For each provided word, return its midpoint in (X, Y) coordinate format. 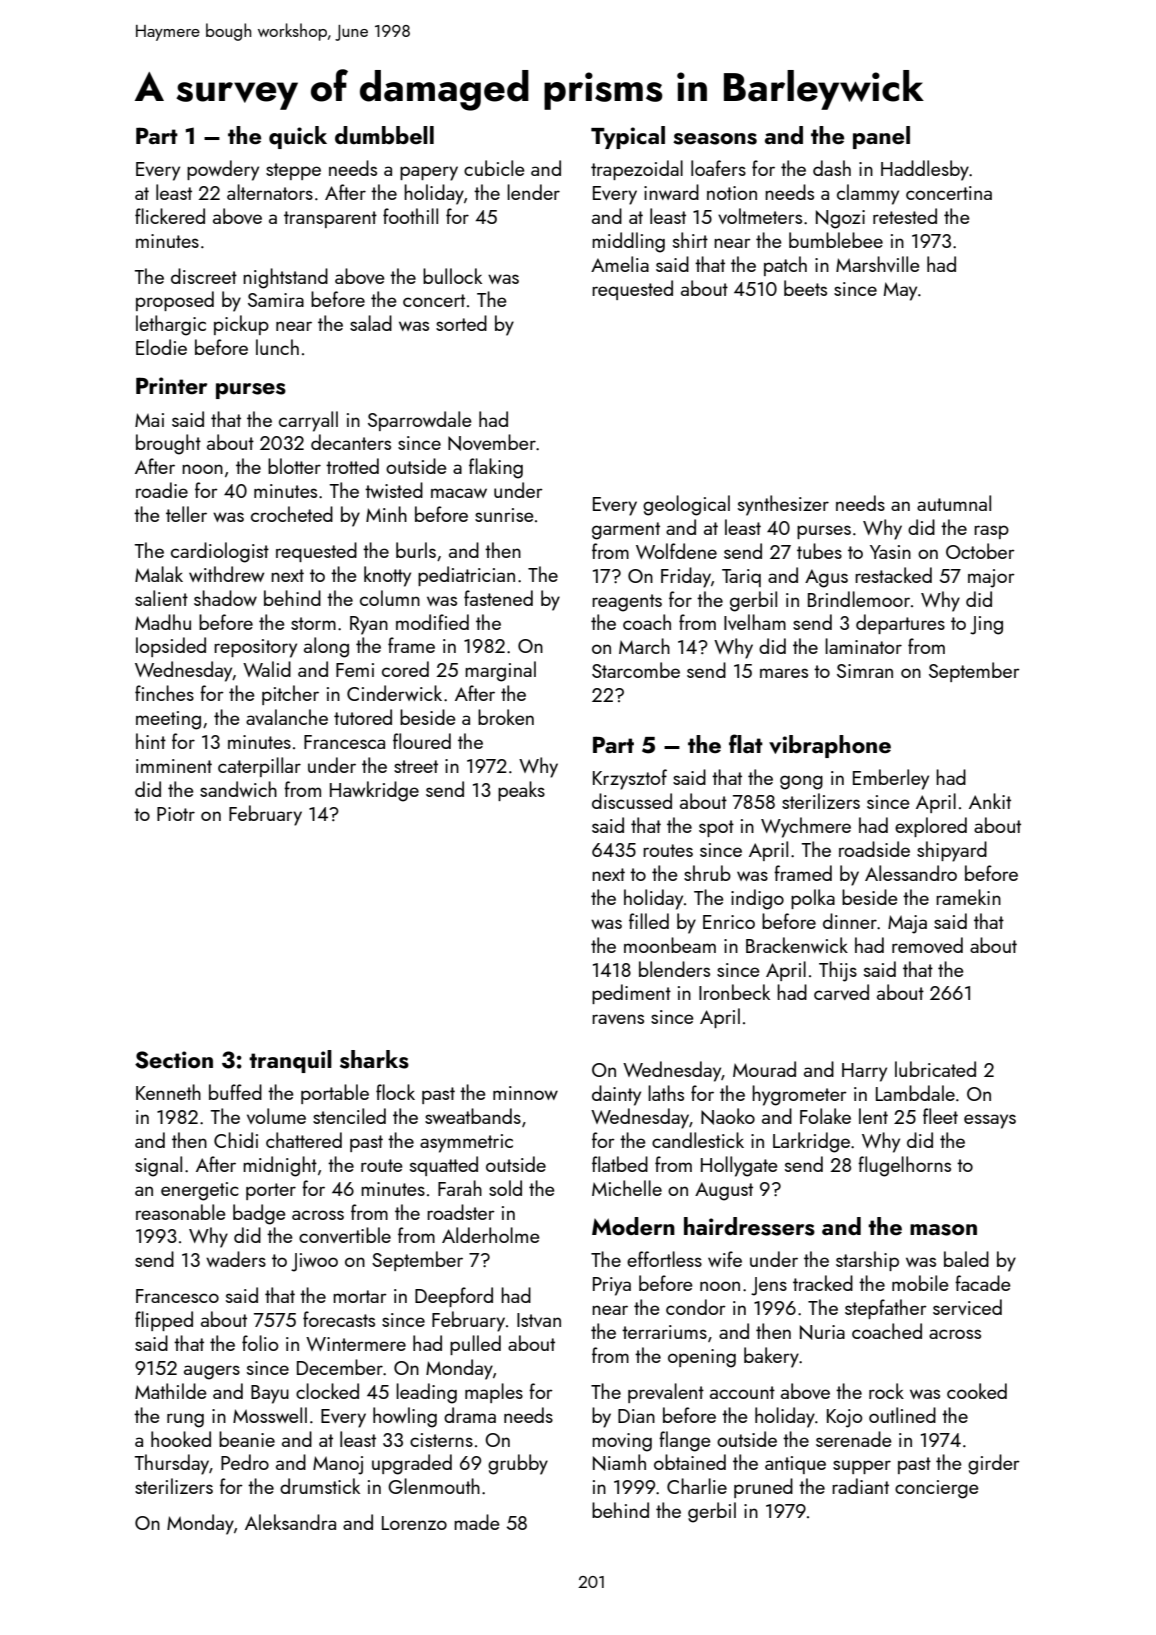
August (724, 1191)
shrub (707, 873)
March (644, 646)
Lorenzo (414, 1523)
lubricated (935, 1069)
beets (805, 288)
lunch (277, 347)
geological (686, 505)
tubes (819, 551)
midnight (280, 1166)
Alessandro (911, 873)
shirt (690, 240)
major (991, 578)
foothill (410, 216)
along (326, 647)
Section (174, 1060)
